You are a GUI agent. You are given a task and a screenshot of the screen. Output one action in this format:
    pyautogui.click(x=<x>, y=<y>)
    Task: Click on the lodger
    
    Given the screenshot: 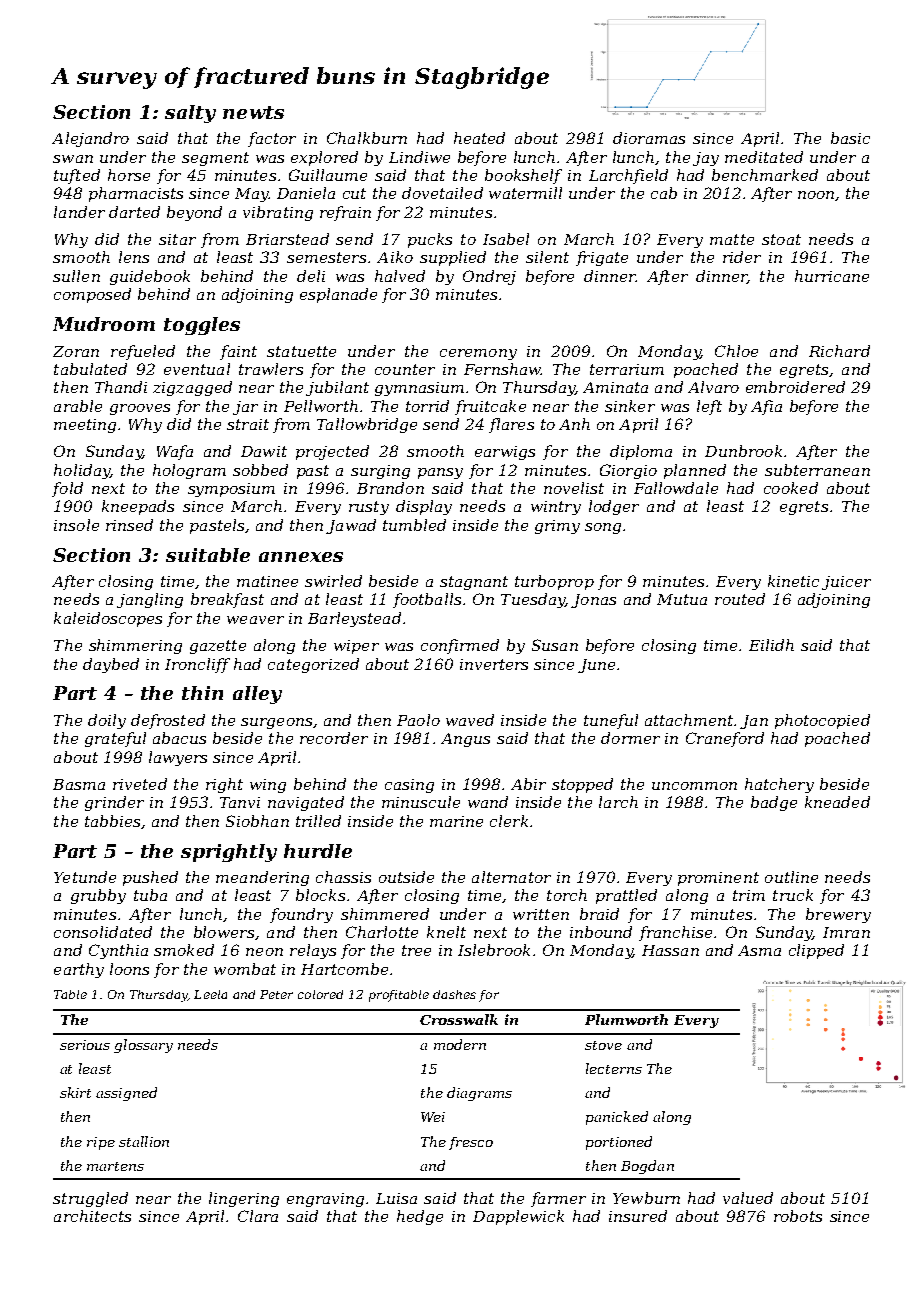 What is the action you would take?
    pyautogui.click(x=614, y=507)
